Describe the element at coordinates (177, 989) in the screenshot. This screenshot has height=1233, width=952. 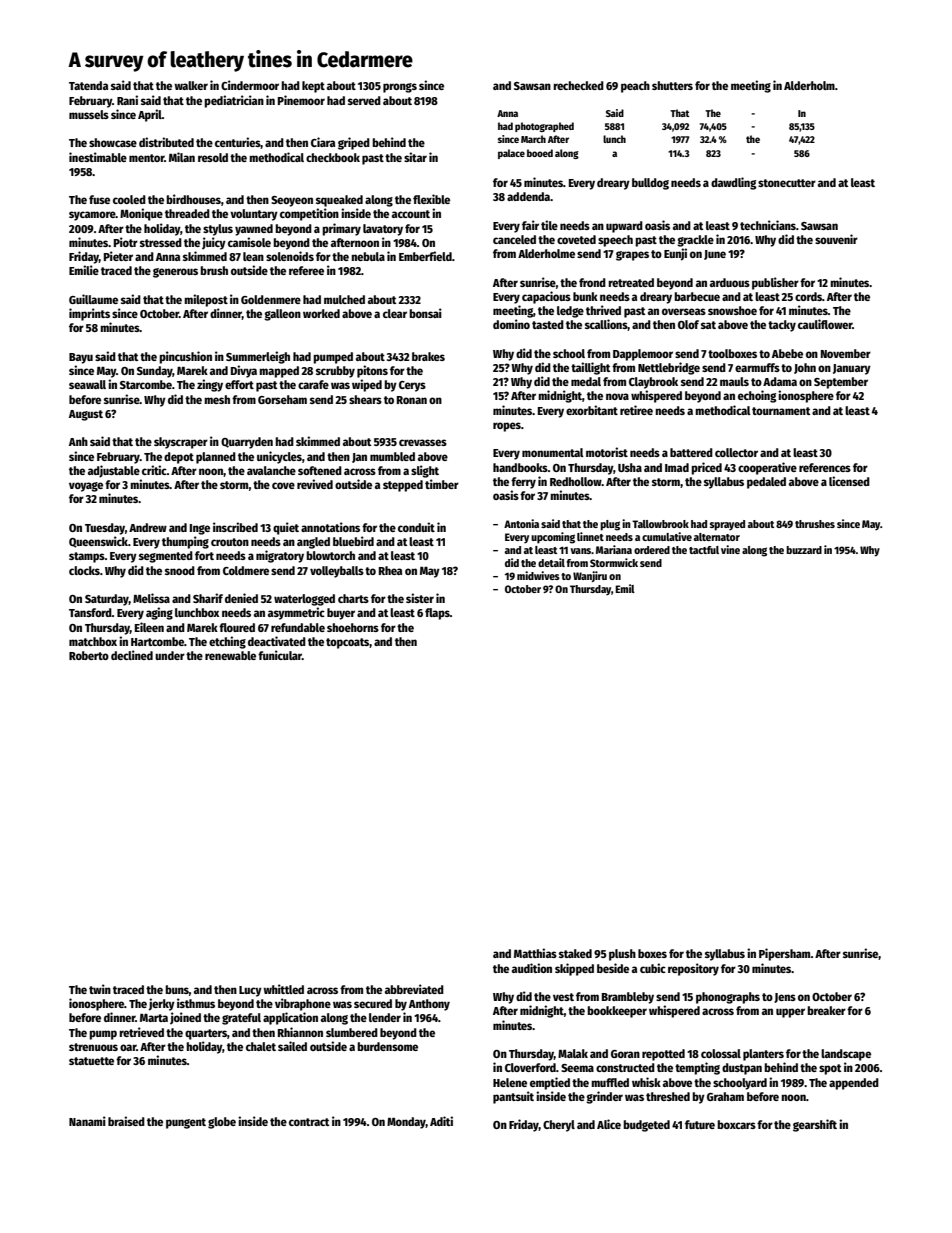
I see `buns` at that location.
